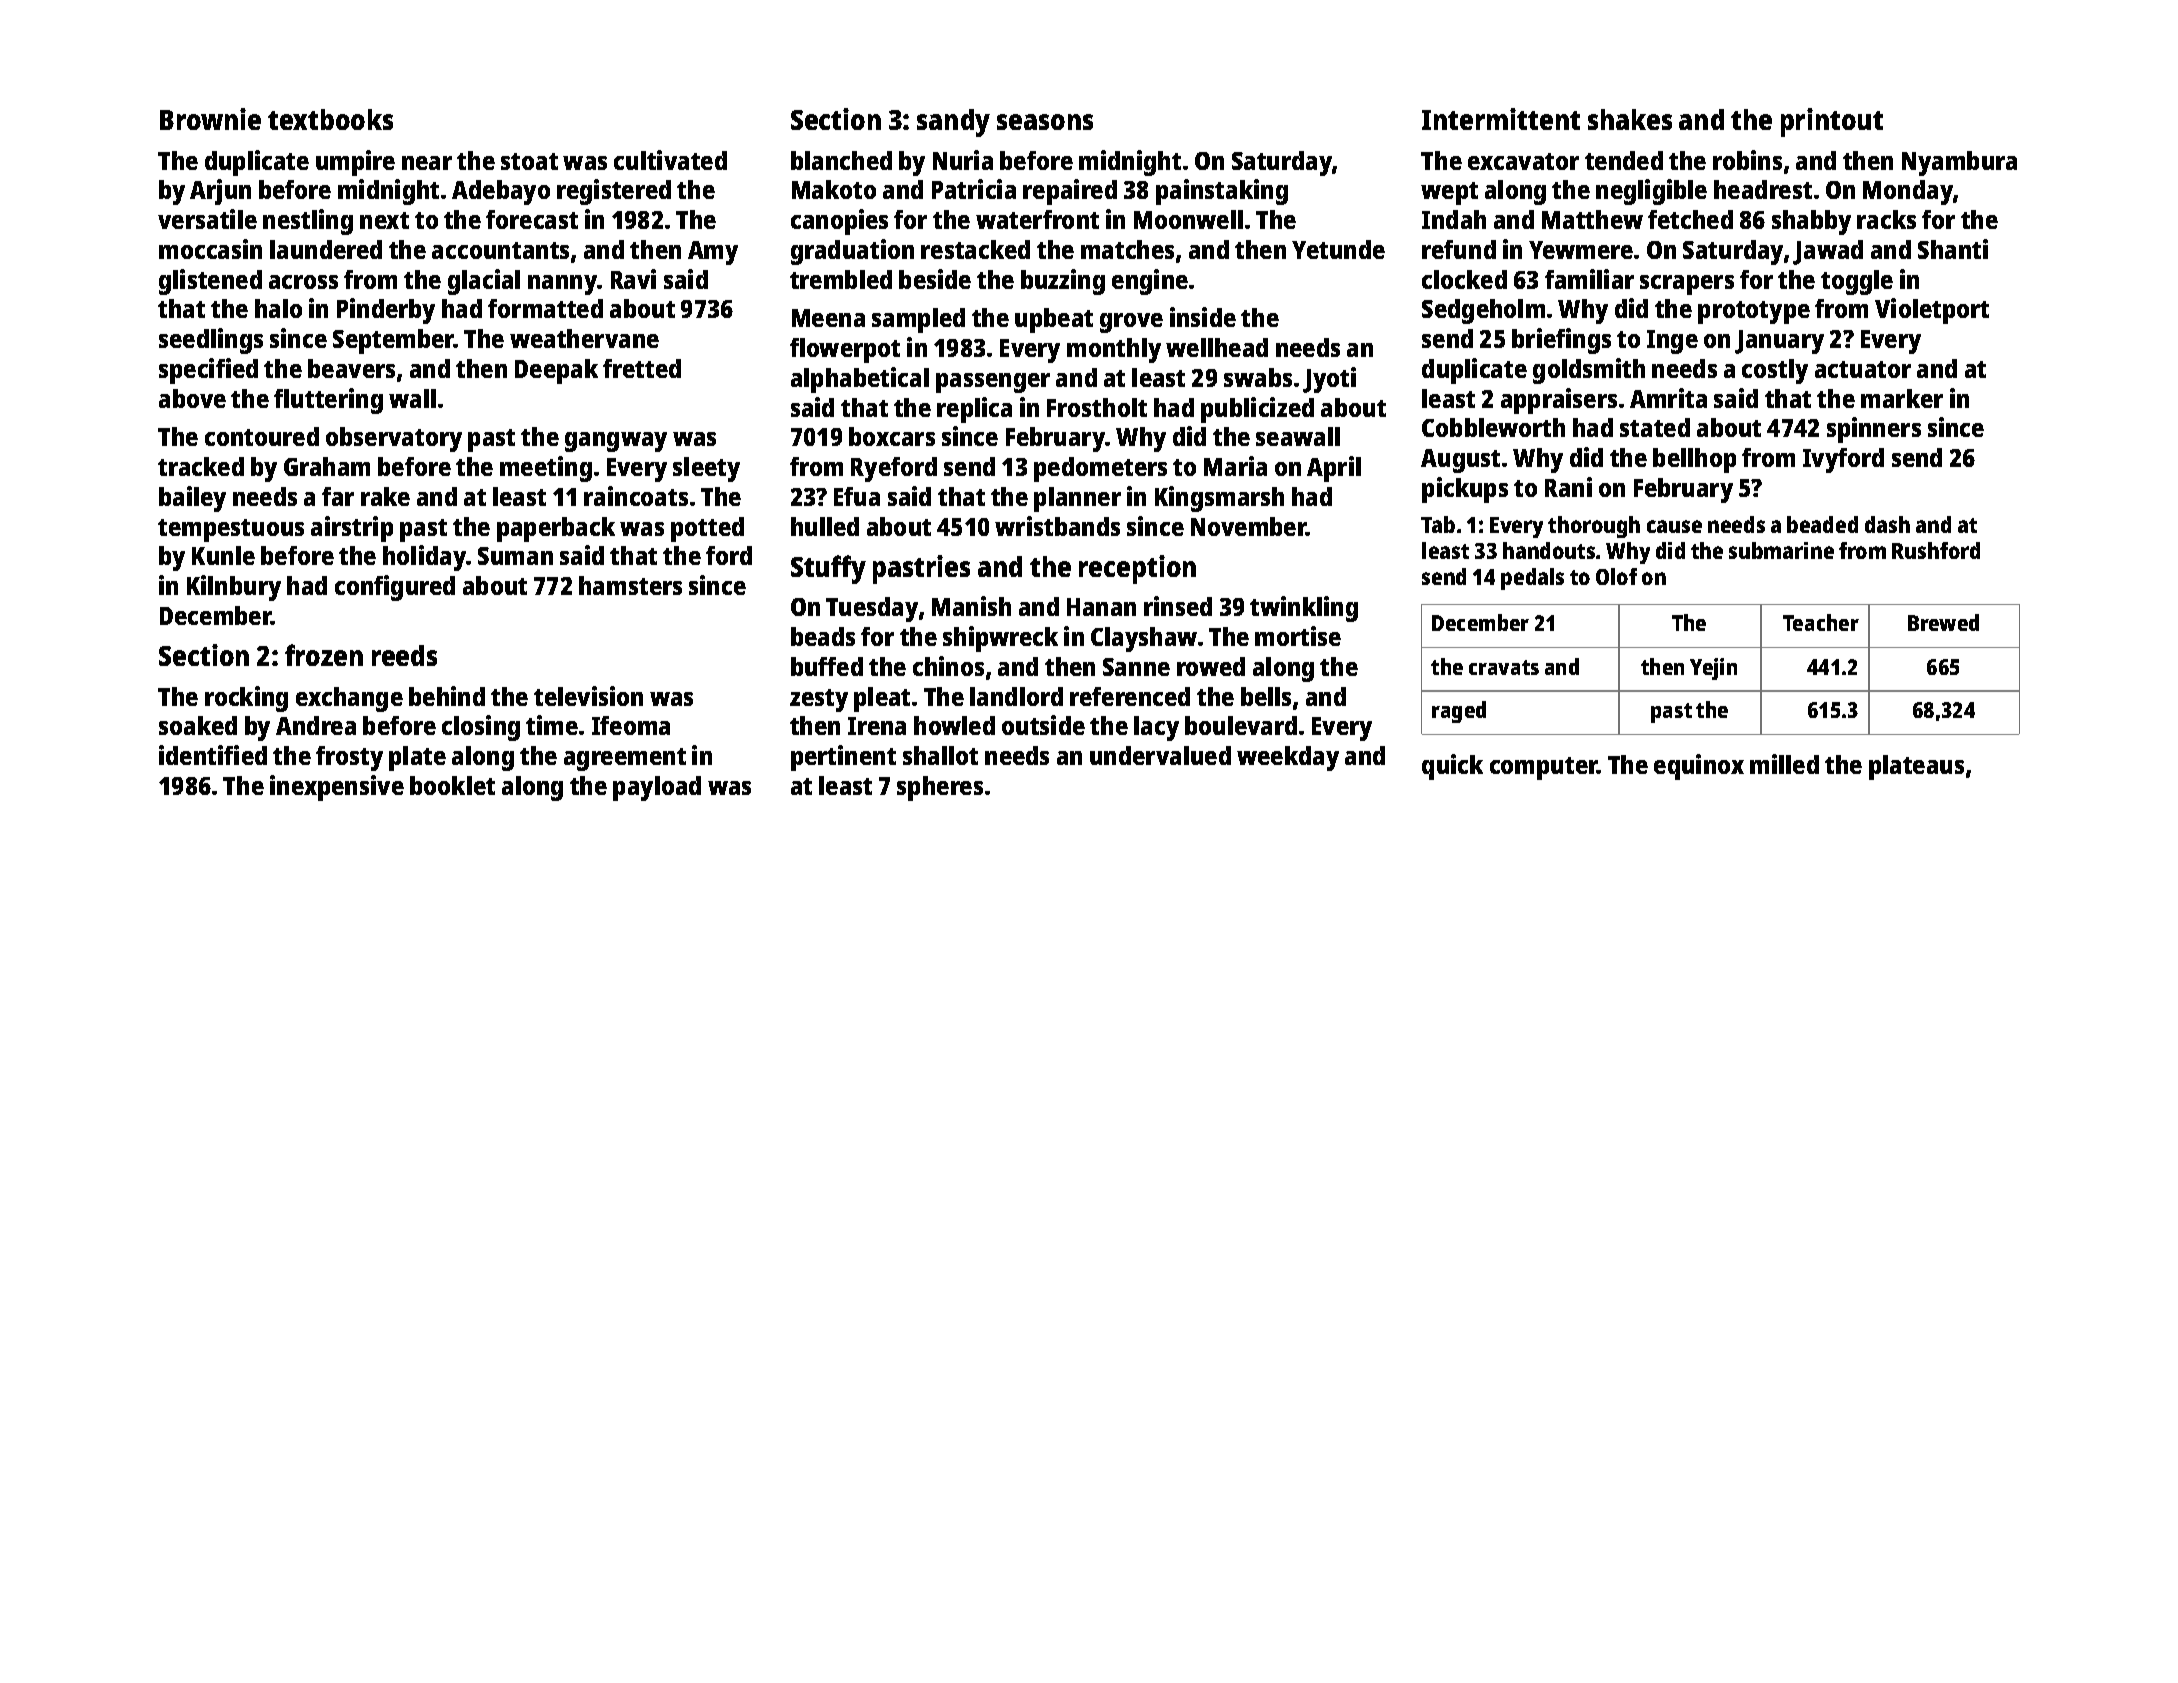 This image has width=2178, height=1683. I want to click on Patricia, so click(974, 189).
